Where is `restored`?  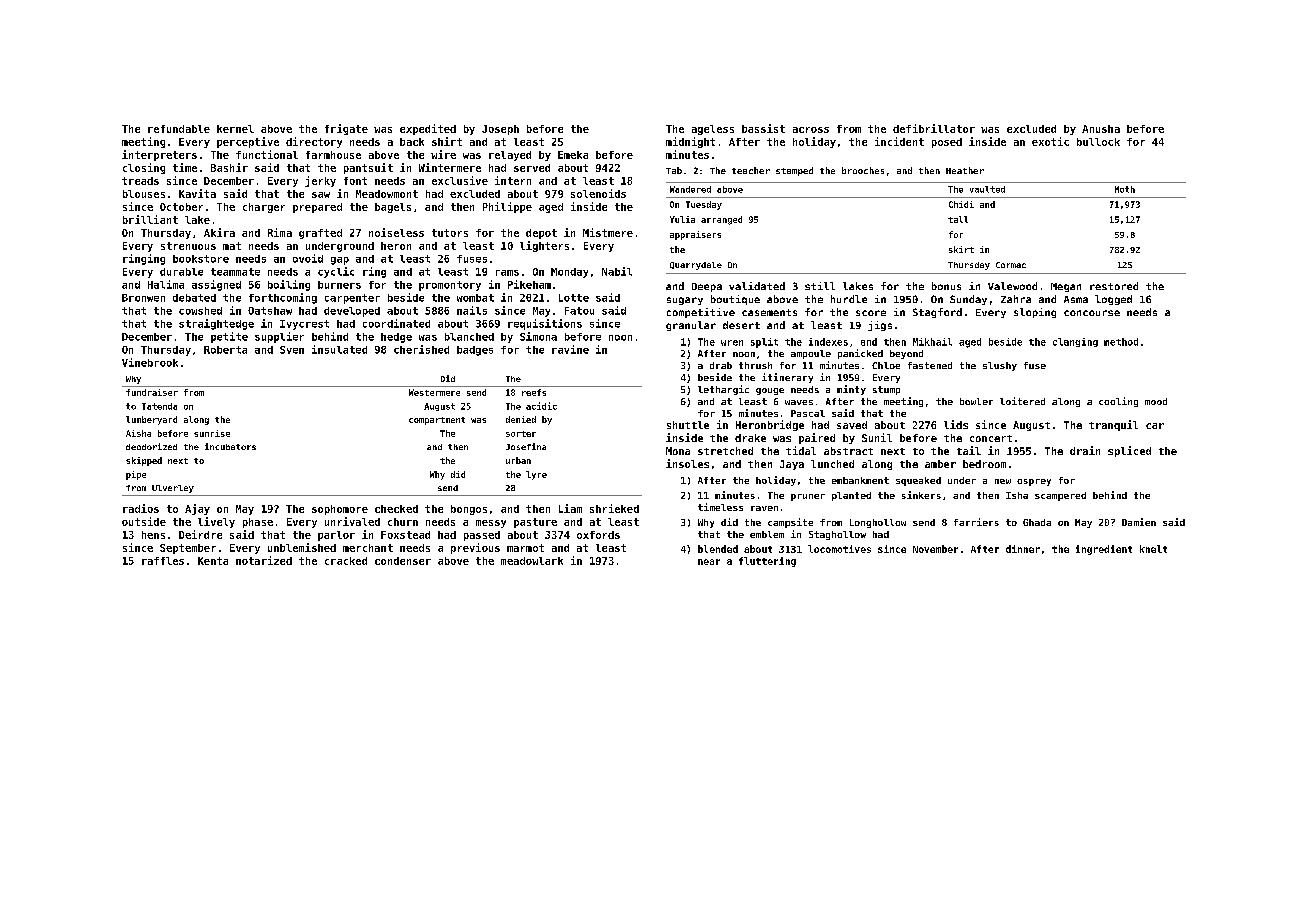
restored is located at coordinates (1114, 286).
